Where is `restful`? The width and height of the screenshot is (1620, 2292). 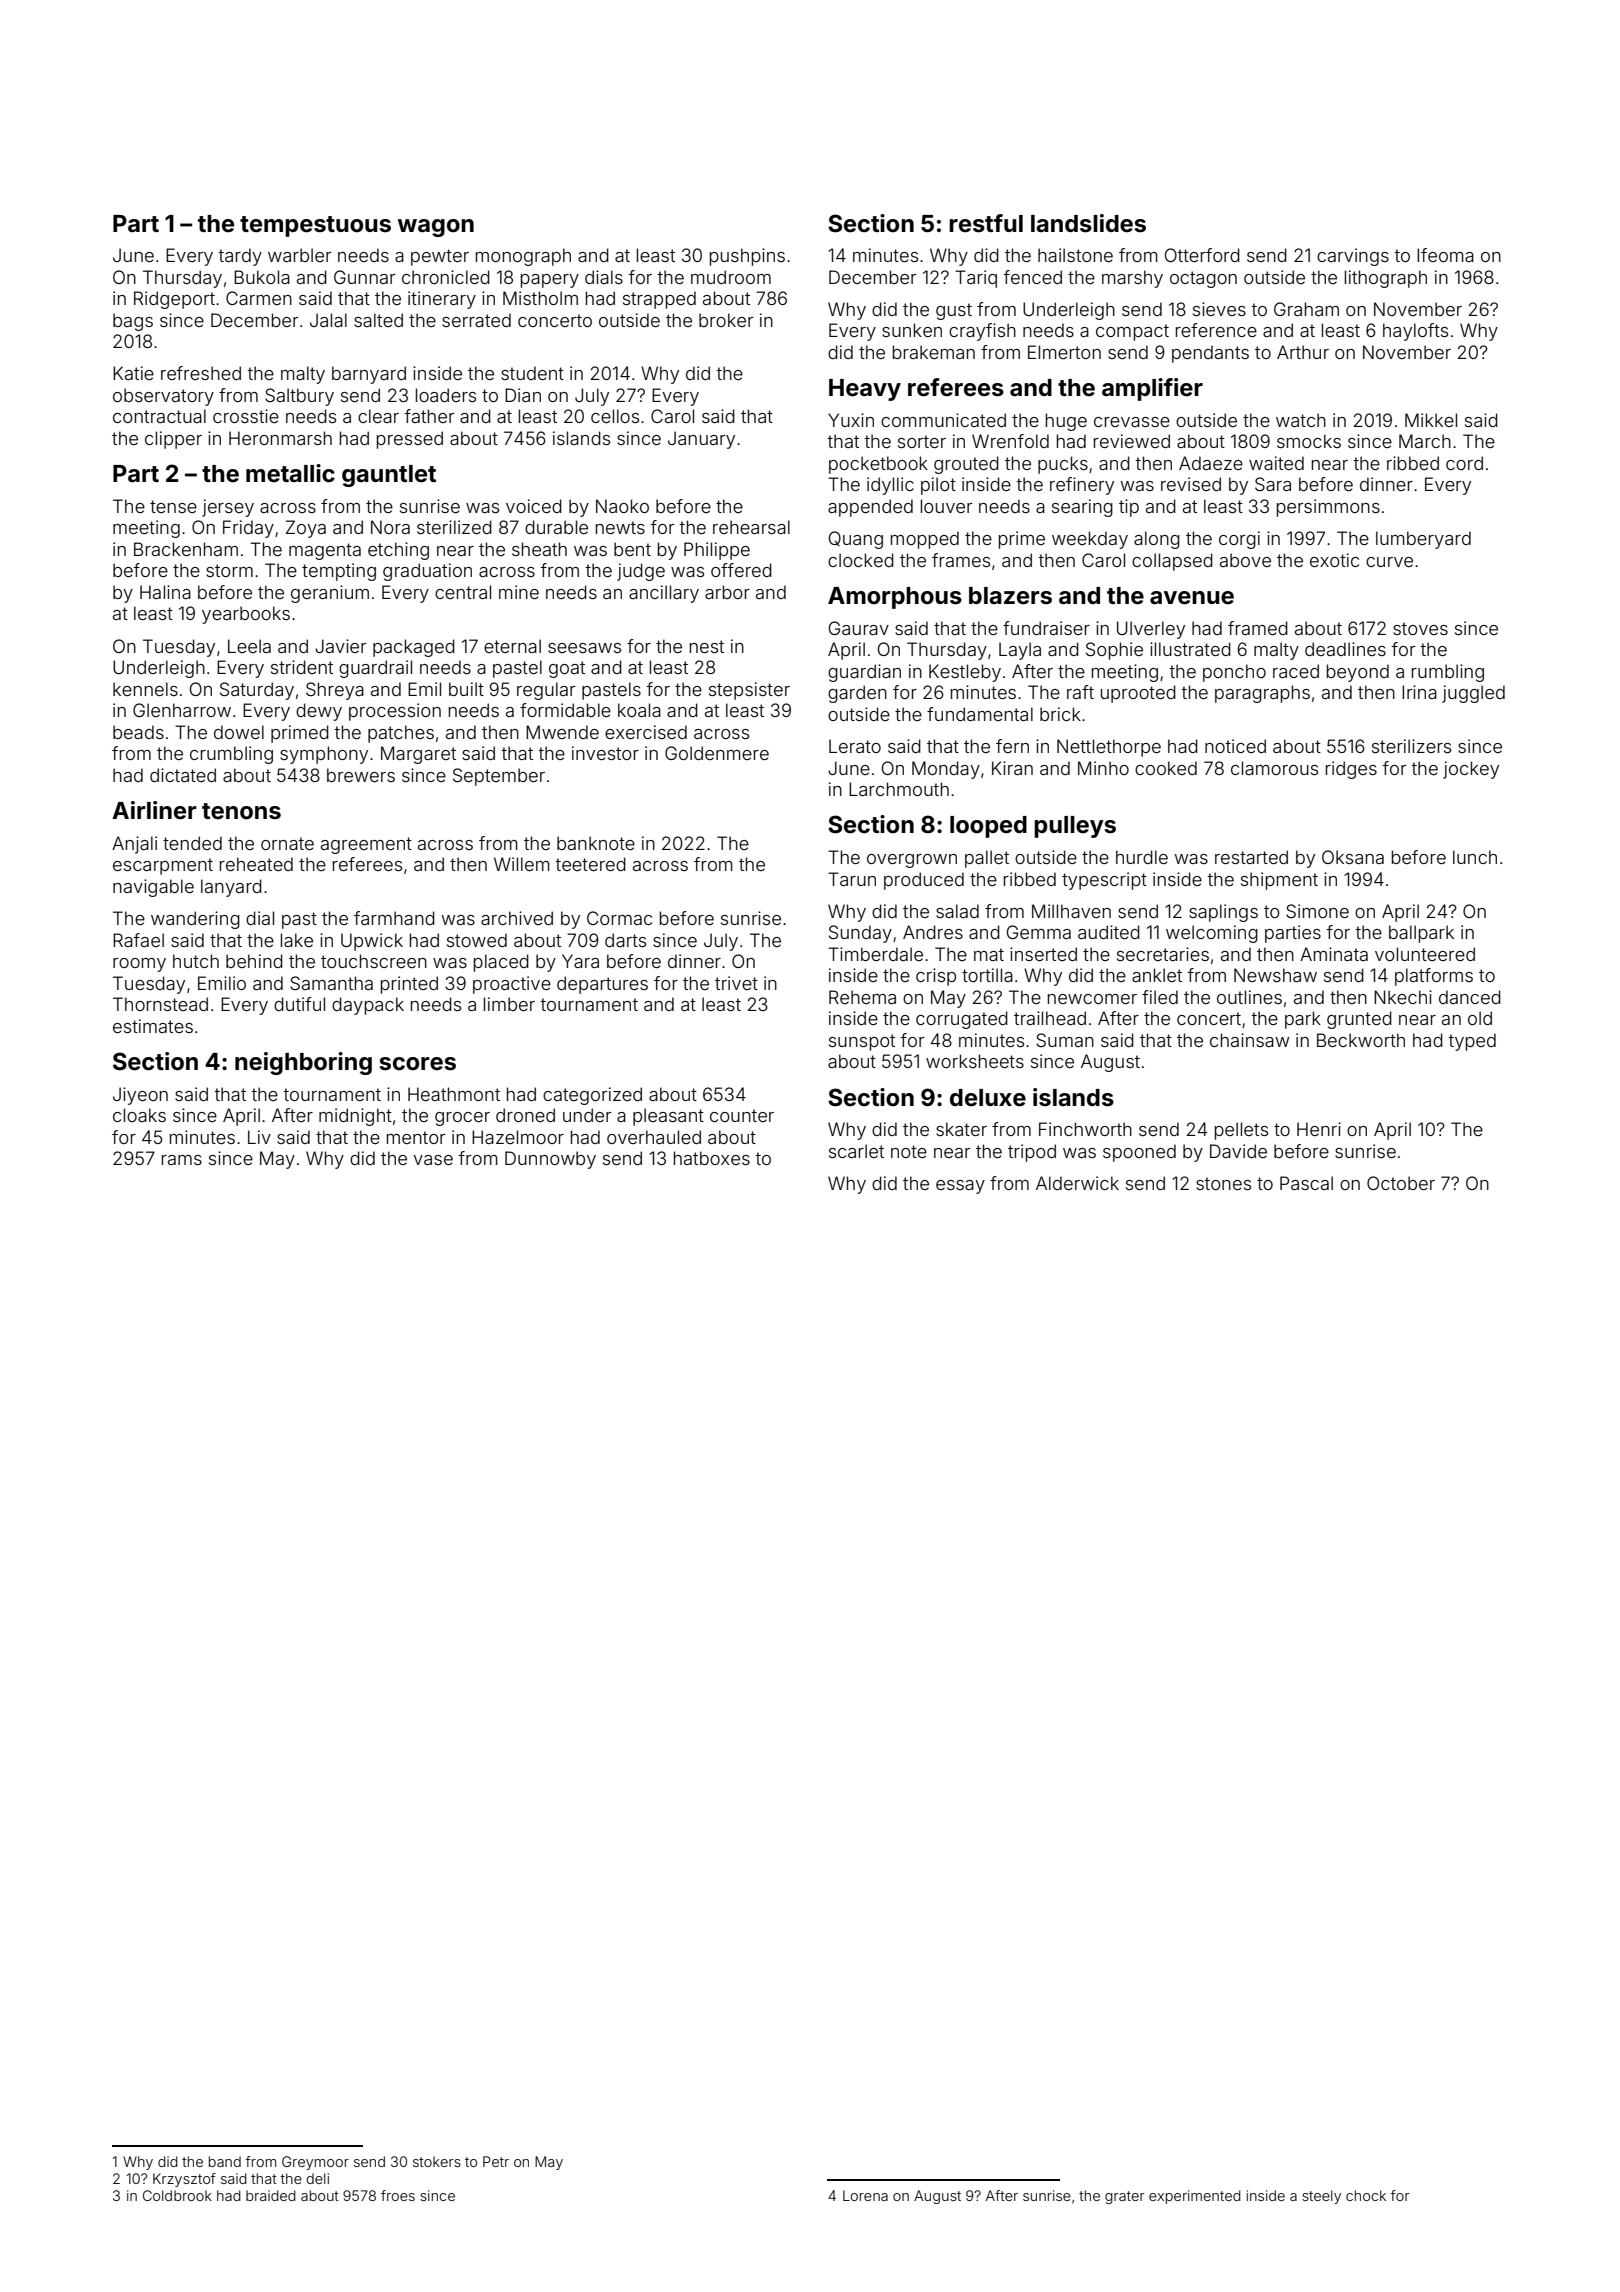
restful is located at coordinates (986, 223).
